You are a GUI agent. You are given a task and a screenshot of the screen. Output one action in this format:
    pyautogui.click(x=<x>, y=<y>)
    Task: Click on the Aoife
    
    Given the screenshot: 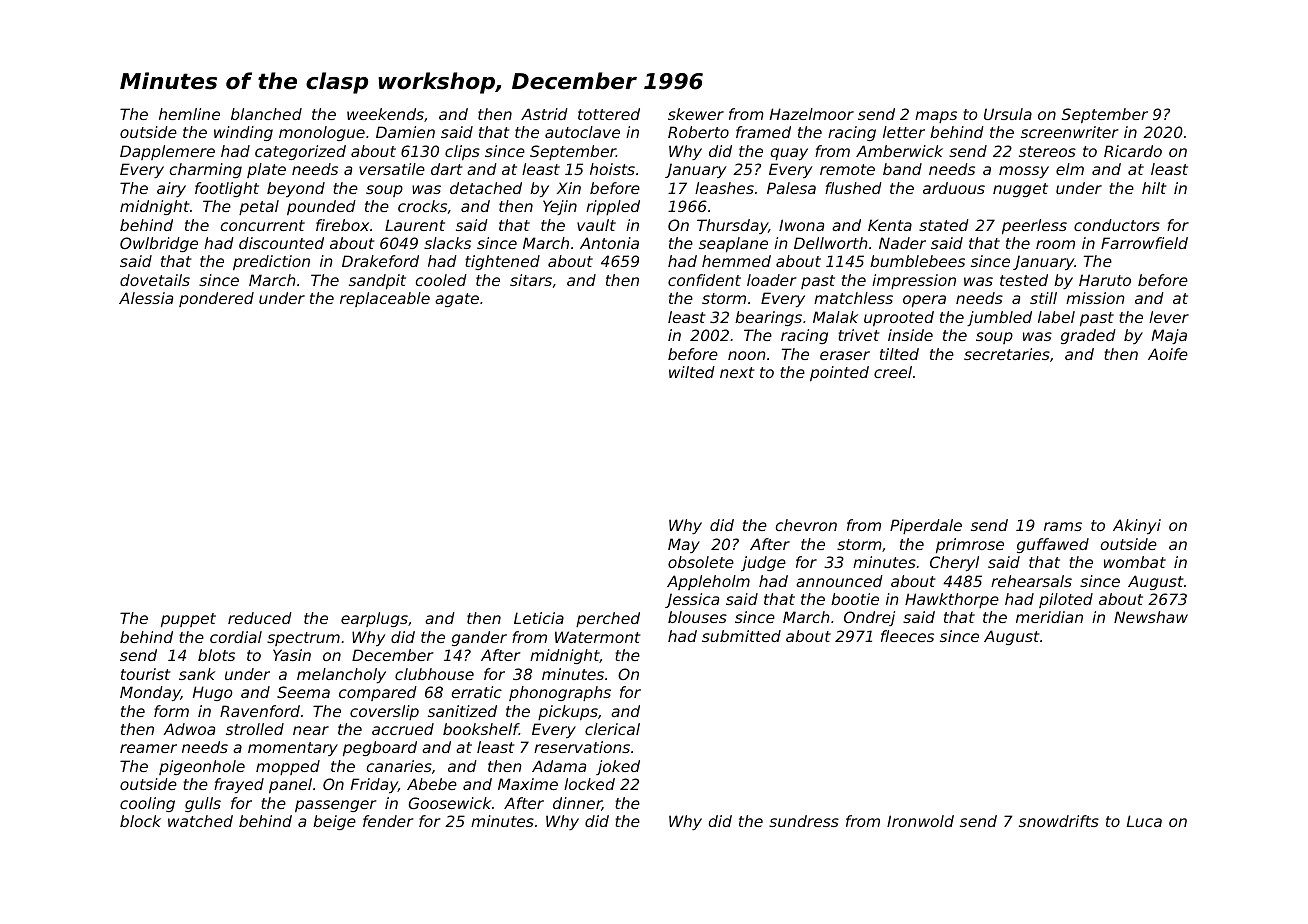 What is the action you would take?
    pyautogui.click(x=1168, y=354)
